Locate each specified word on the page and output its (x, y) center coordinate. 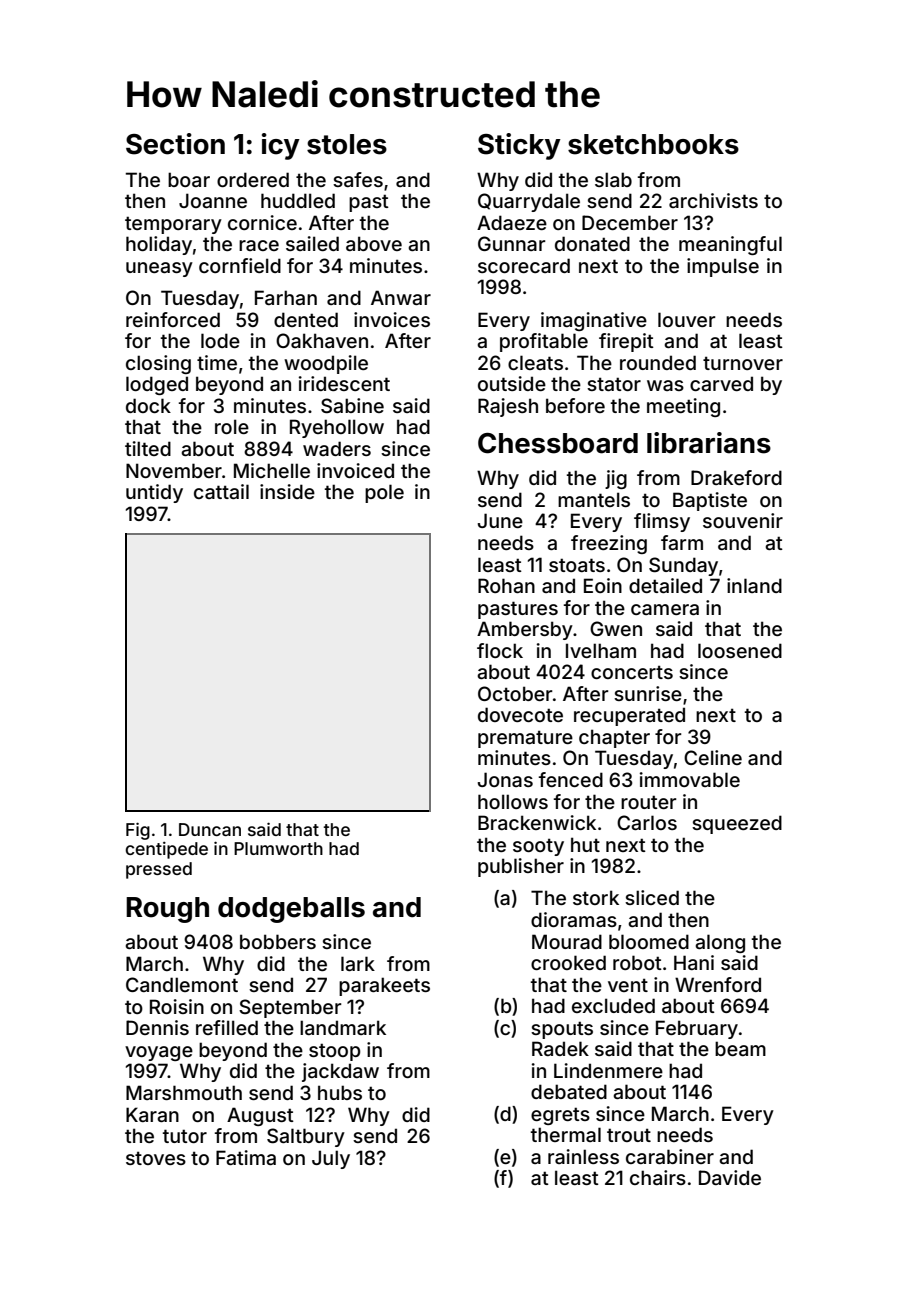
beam (740, 1048)
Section (175, 144)
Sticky (519, 146)
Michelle (272, 470)
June (500, 520)
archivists (713, 200)
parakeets (384, 986)
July (331, 1159)
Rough (167, 910)
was (665, 385)
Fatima (246, 1157)
